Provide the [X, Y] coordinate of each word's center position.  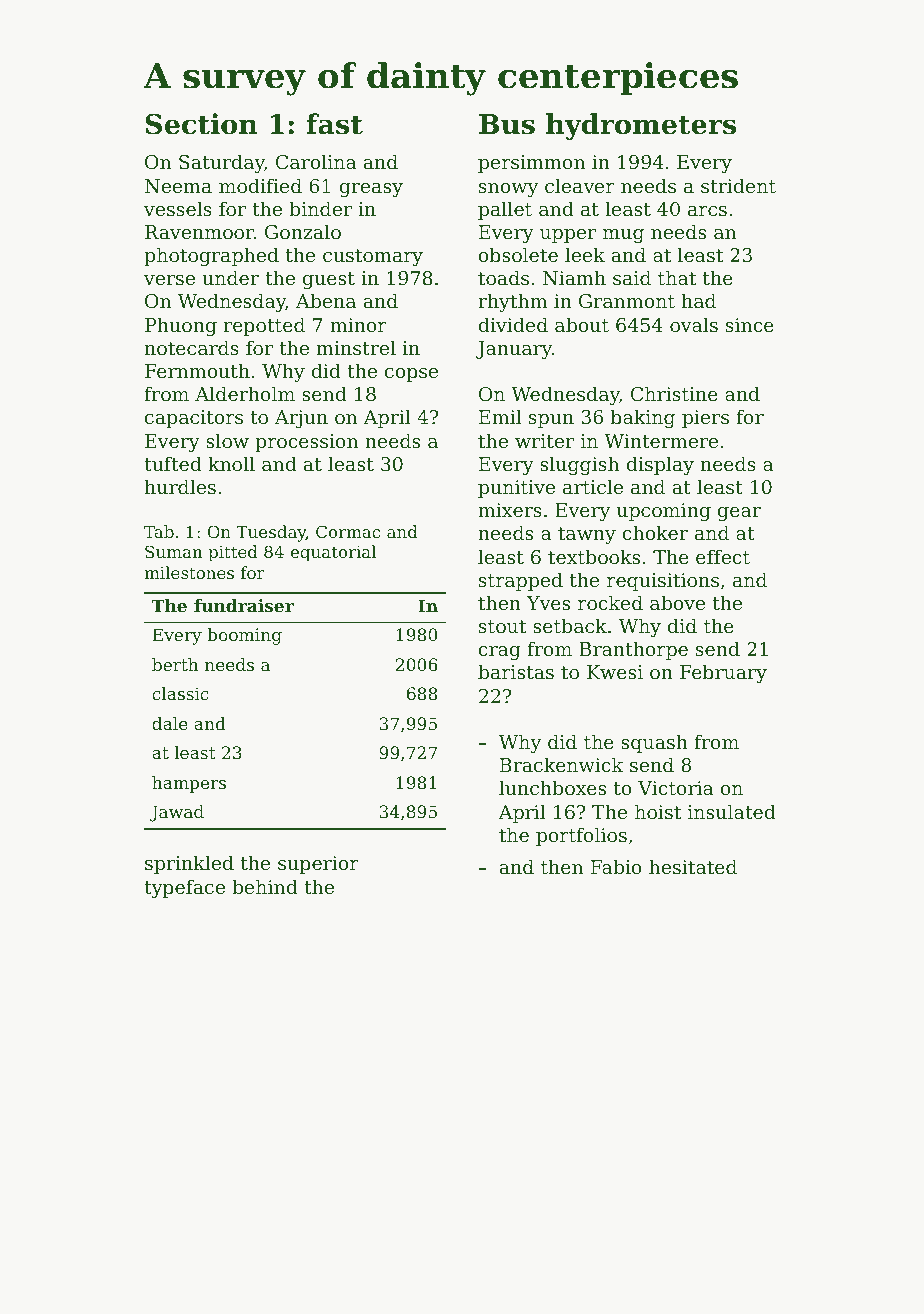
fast [334, 124]
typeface [184, 888]
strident [738, 185]
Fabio [616, 866]
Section [202, 124]
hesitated [693, 866]
